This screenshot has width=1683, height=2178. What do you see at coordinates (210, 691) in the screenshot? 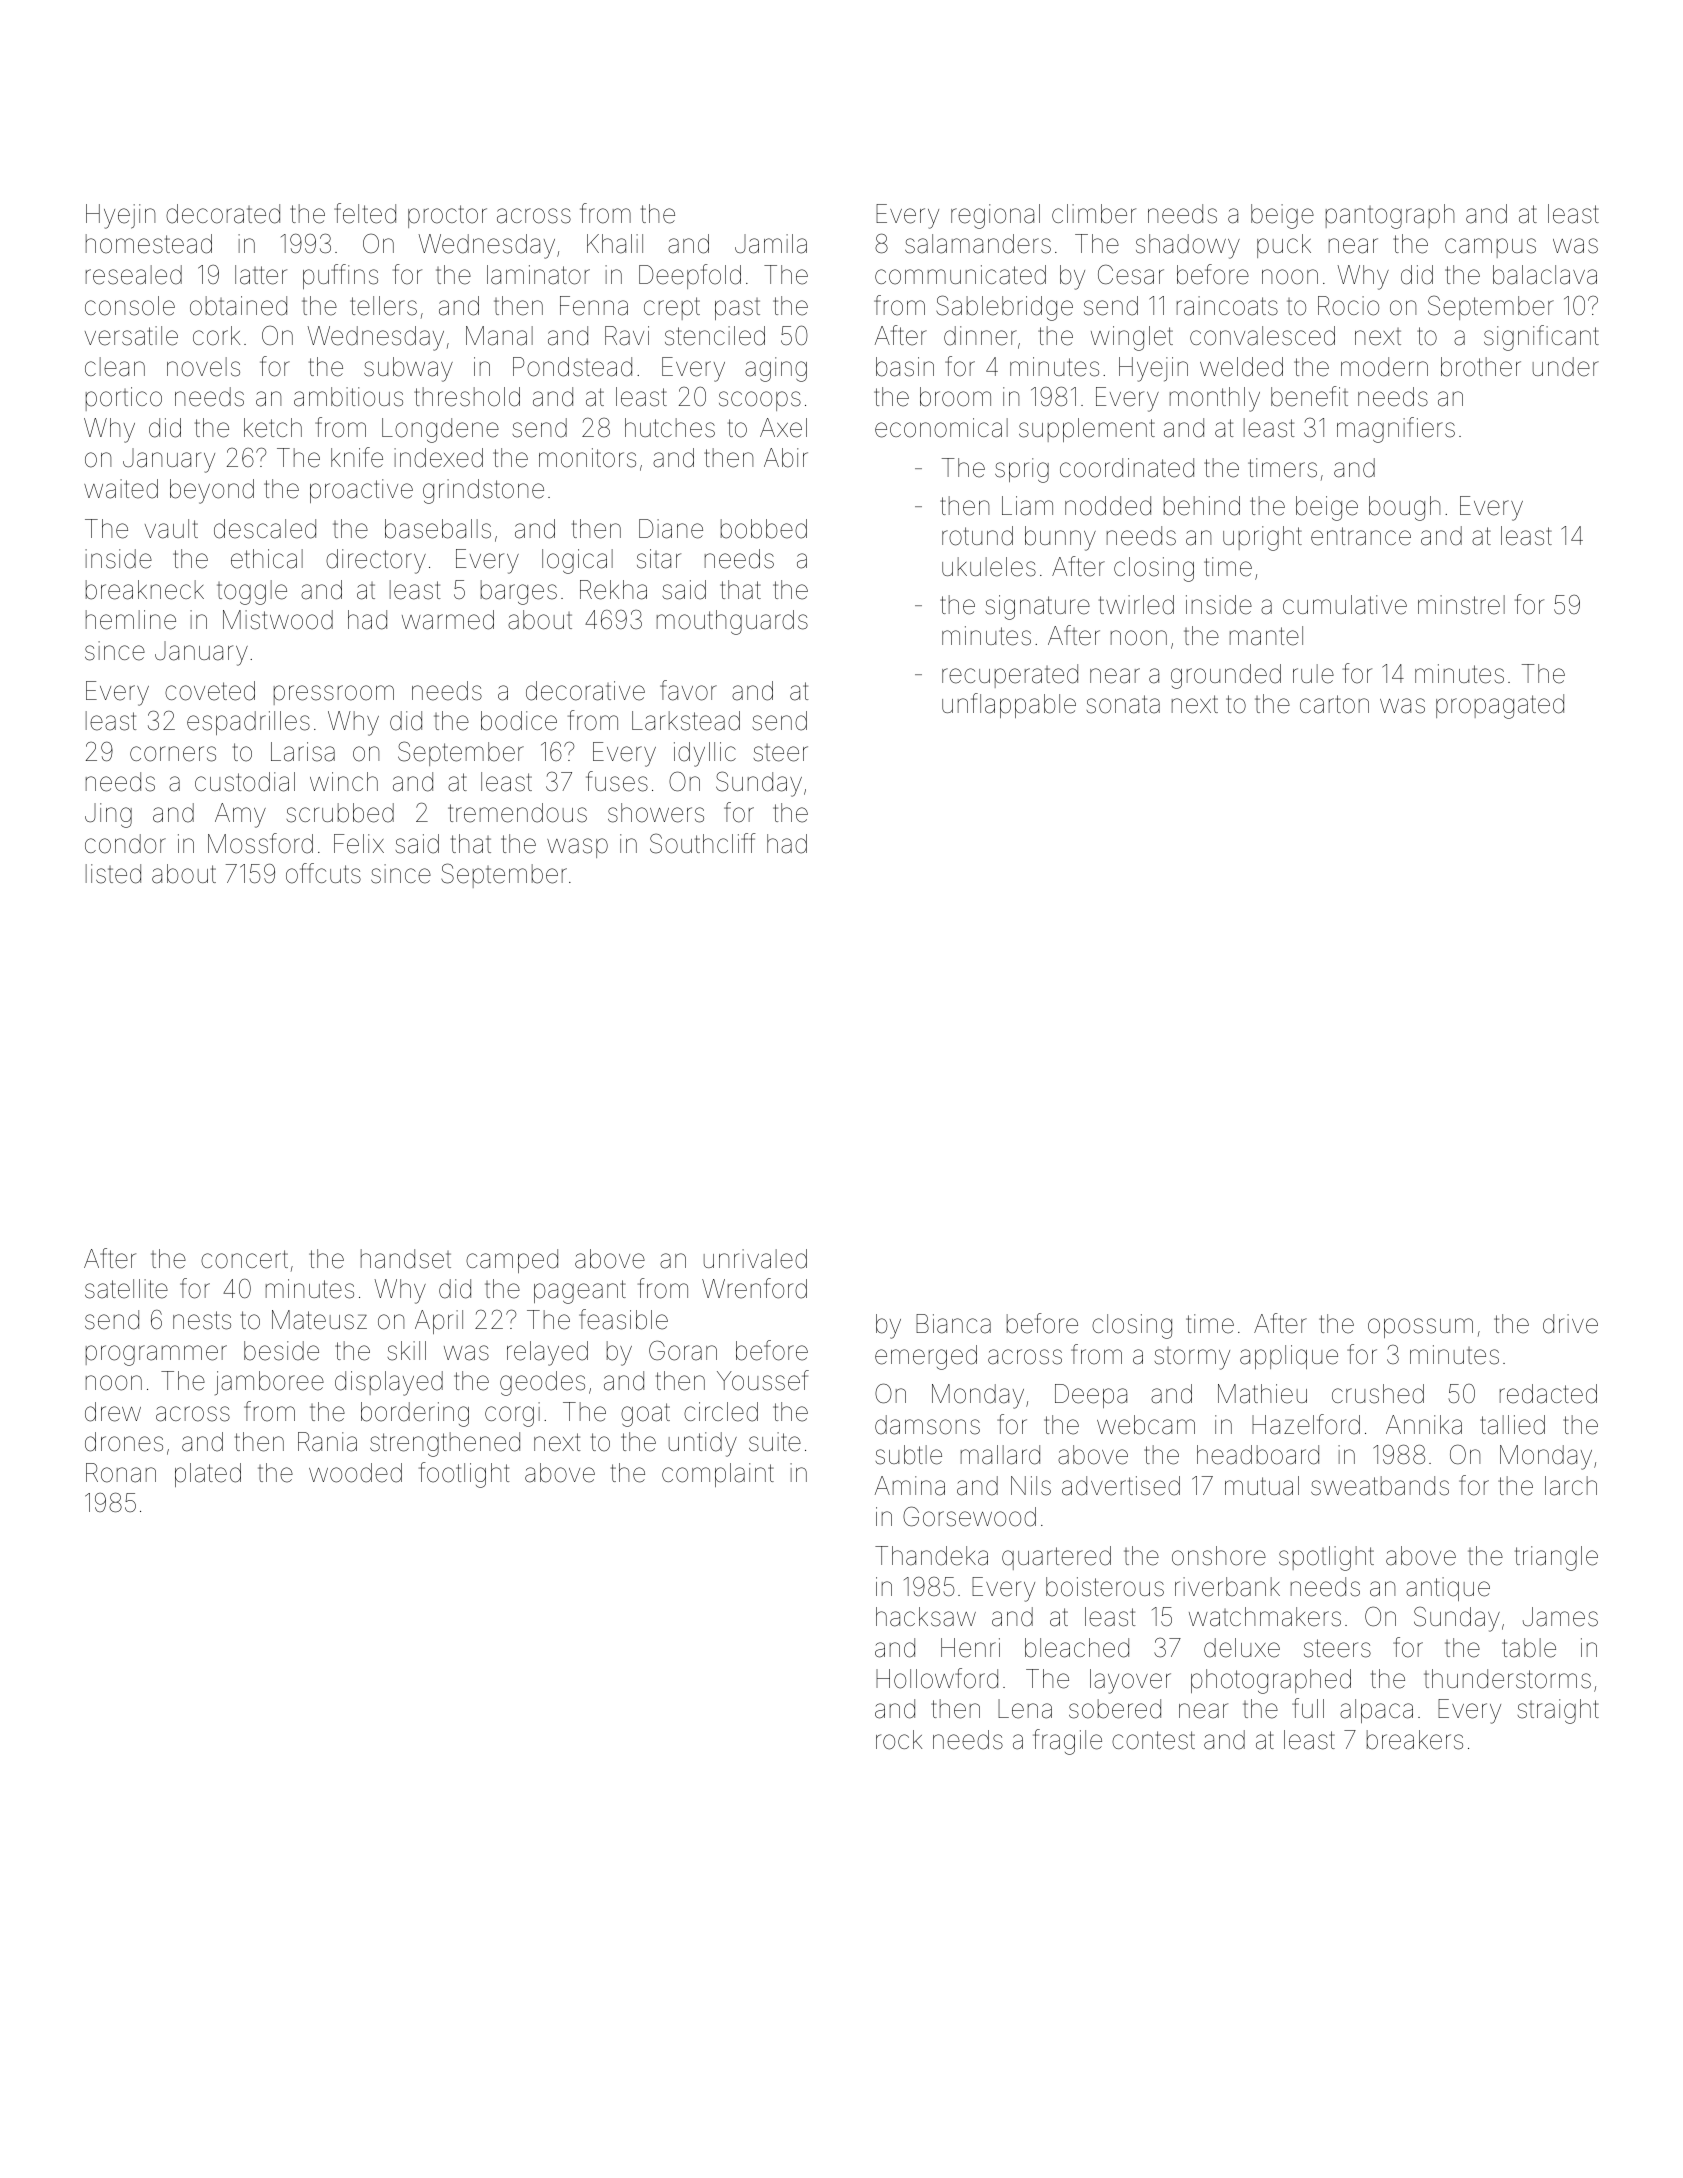
I see `coveted` at bounding box center [210, 691].
